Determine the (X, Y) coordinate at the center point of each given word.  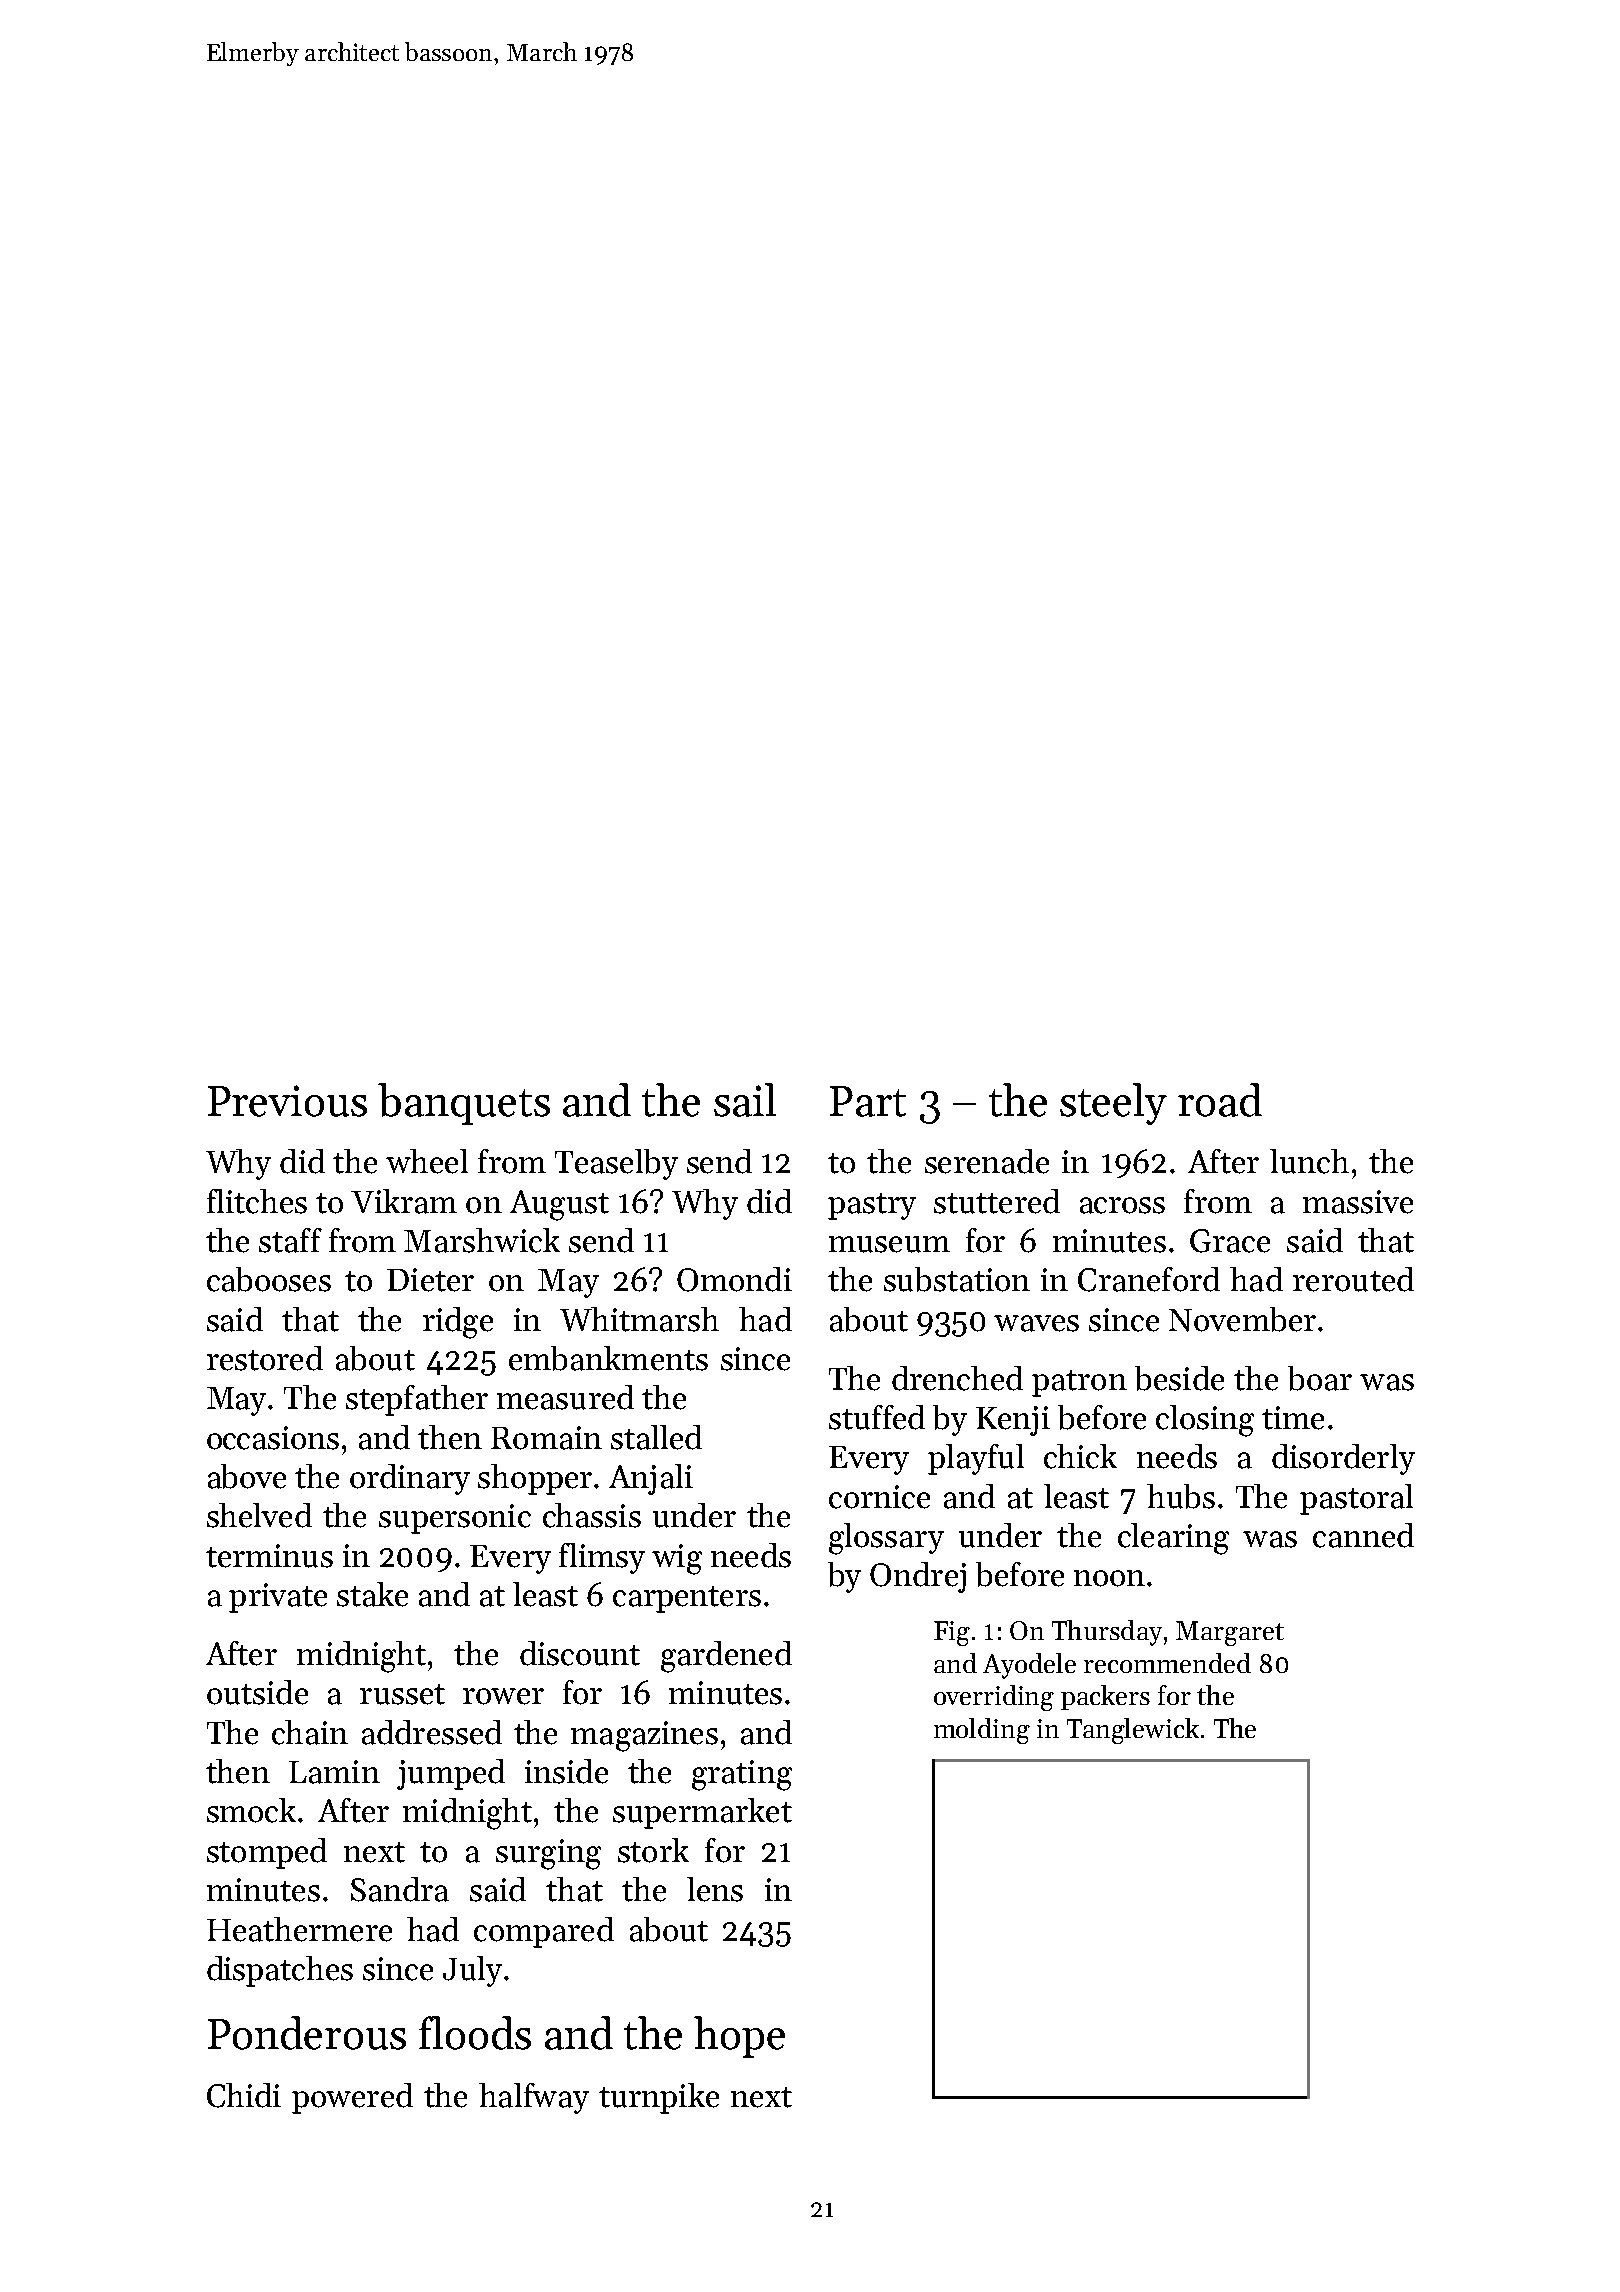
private (278, 1598)
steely (1113, 1104)
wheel (427, 1161)
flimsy (602, 1558)
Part (868, 1101)
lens (715, 1889)
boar (1320, 1378)
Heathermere (299, 1929)
